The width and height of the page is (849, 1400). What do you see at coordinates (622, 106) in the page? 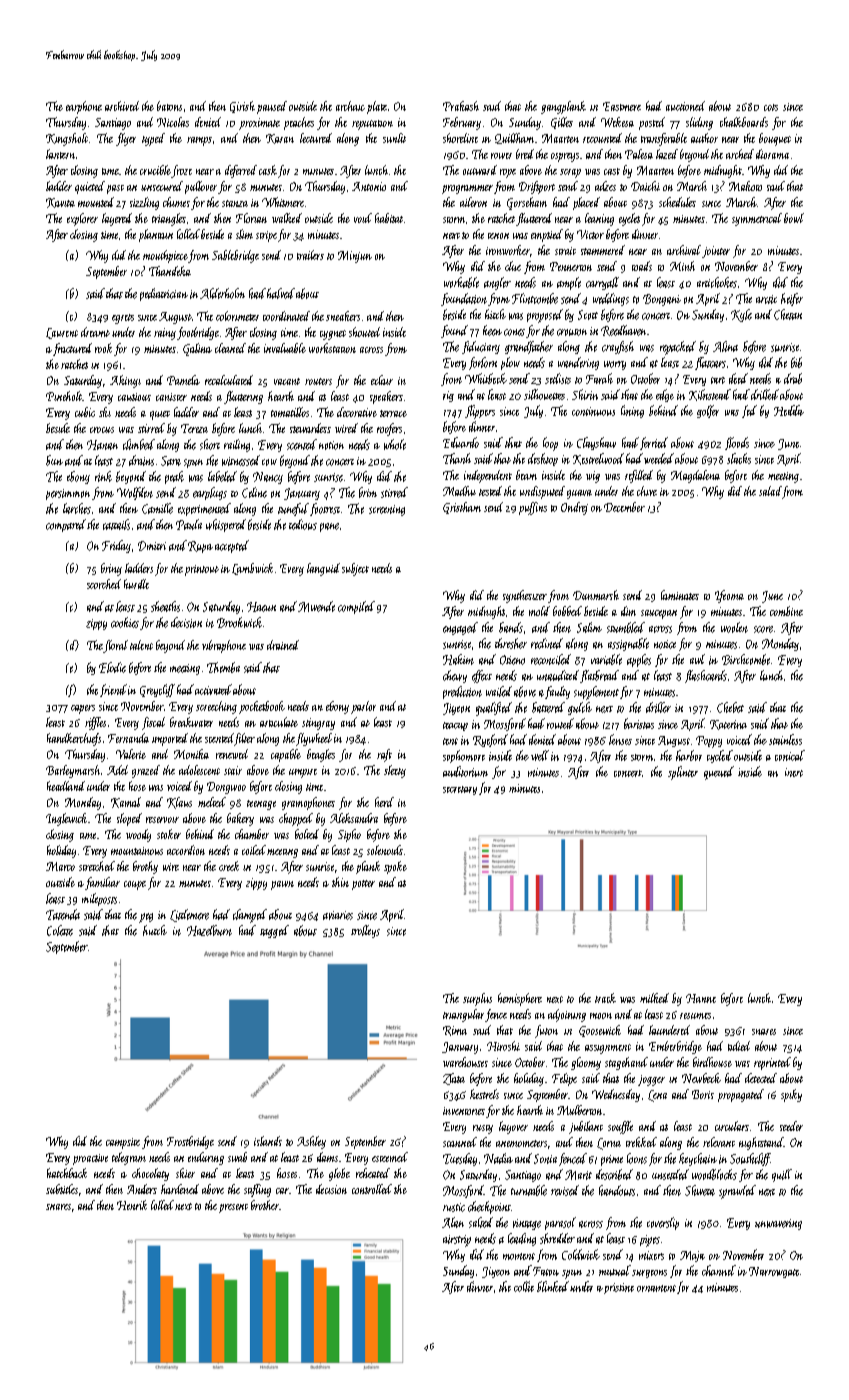
I see `Eastmere` at bounding box center [622, 106].
